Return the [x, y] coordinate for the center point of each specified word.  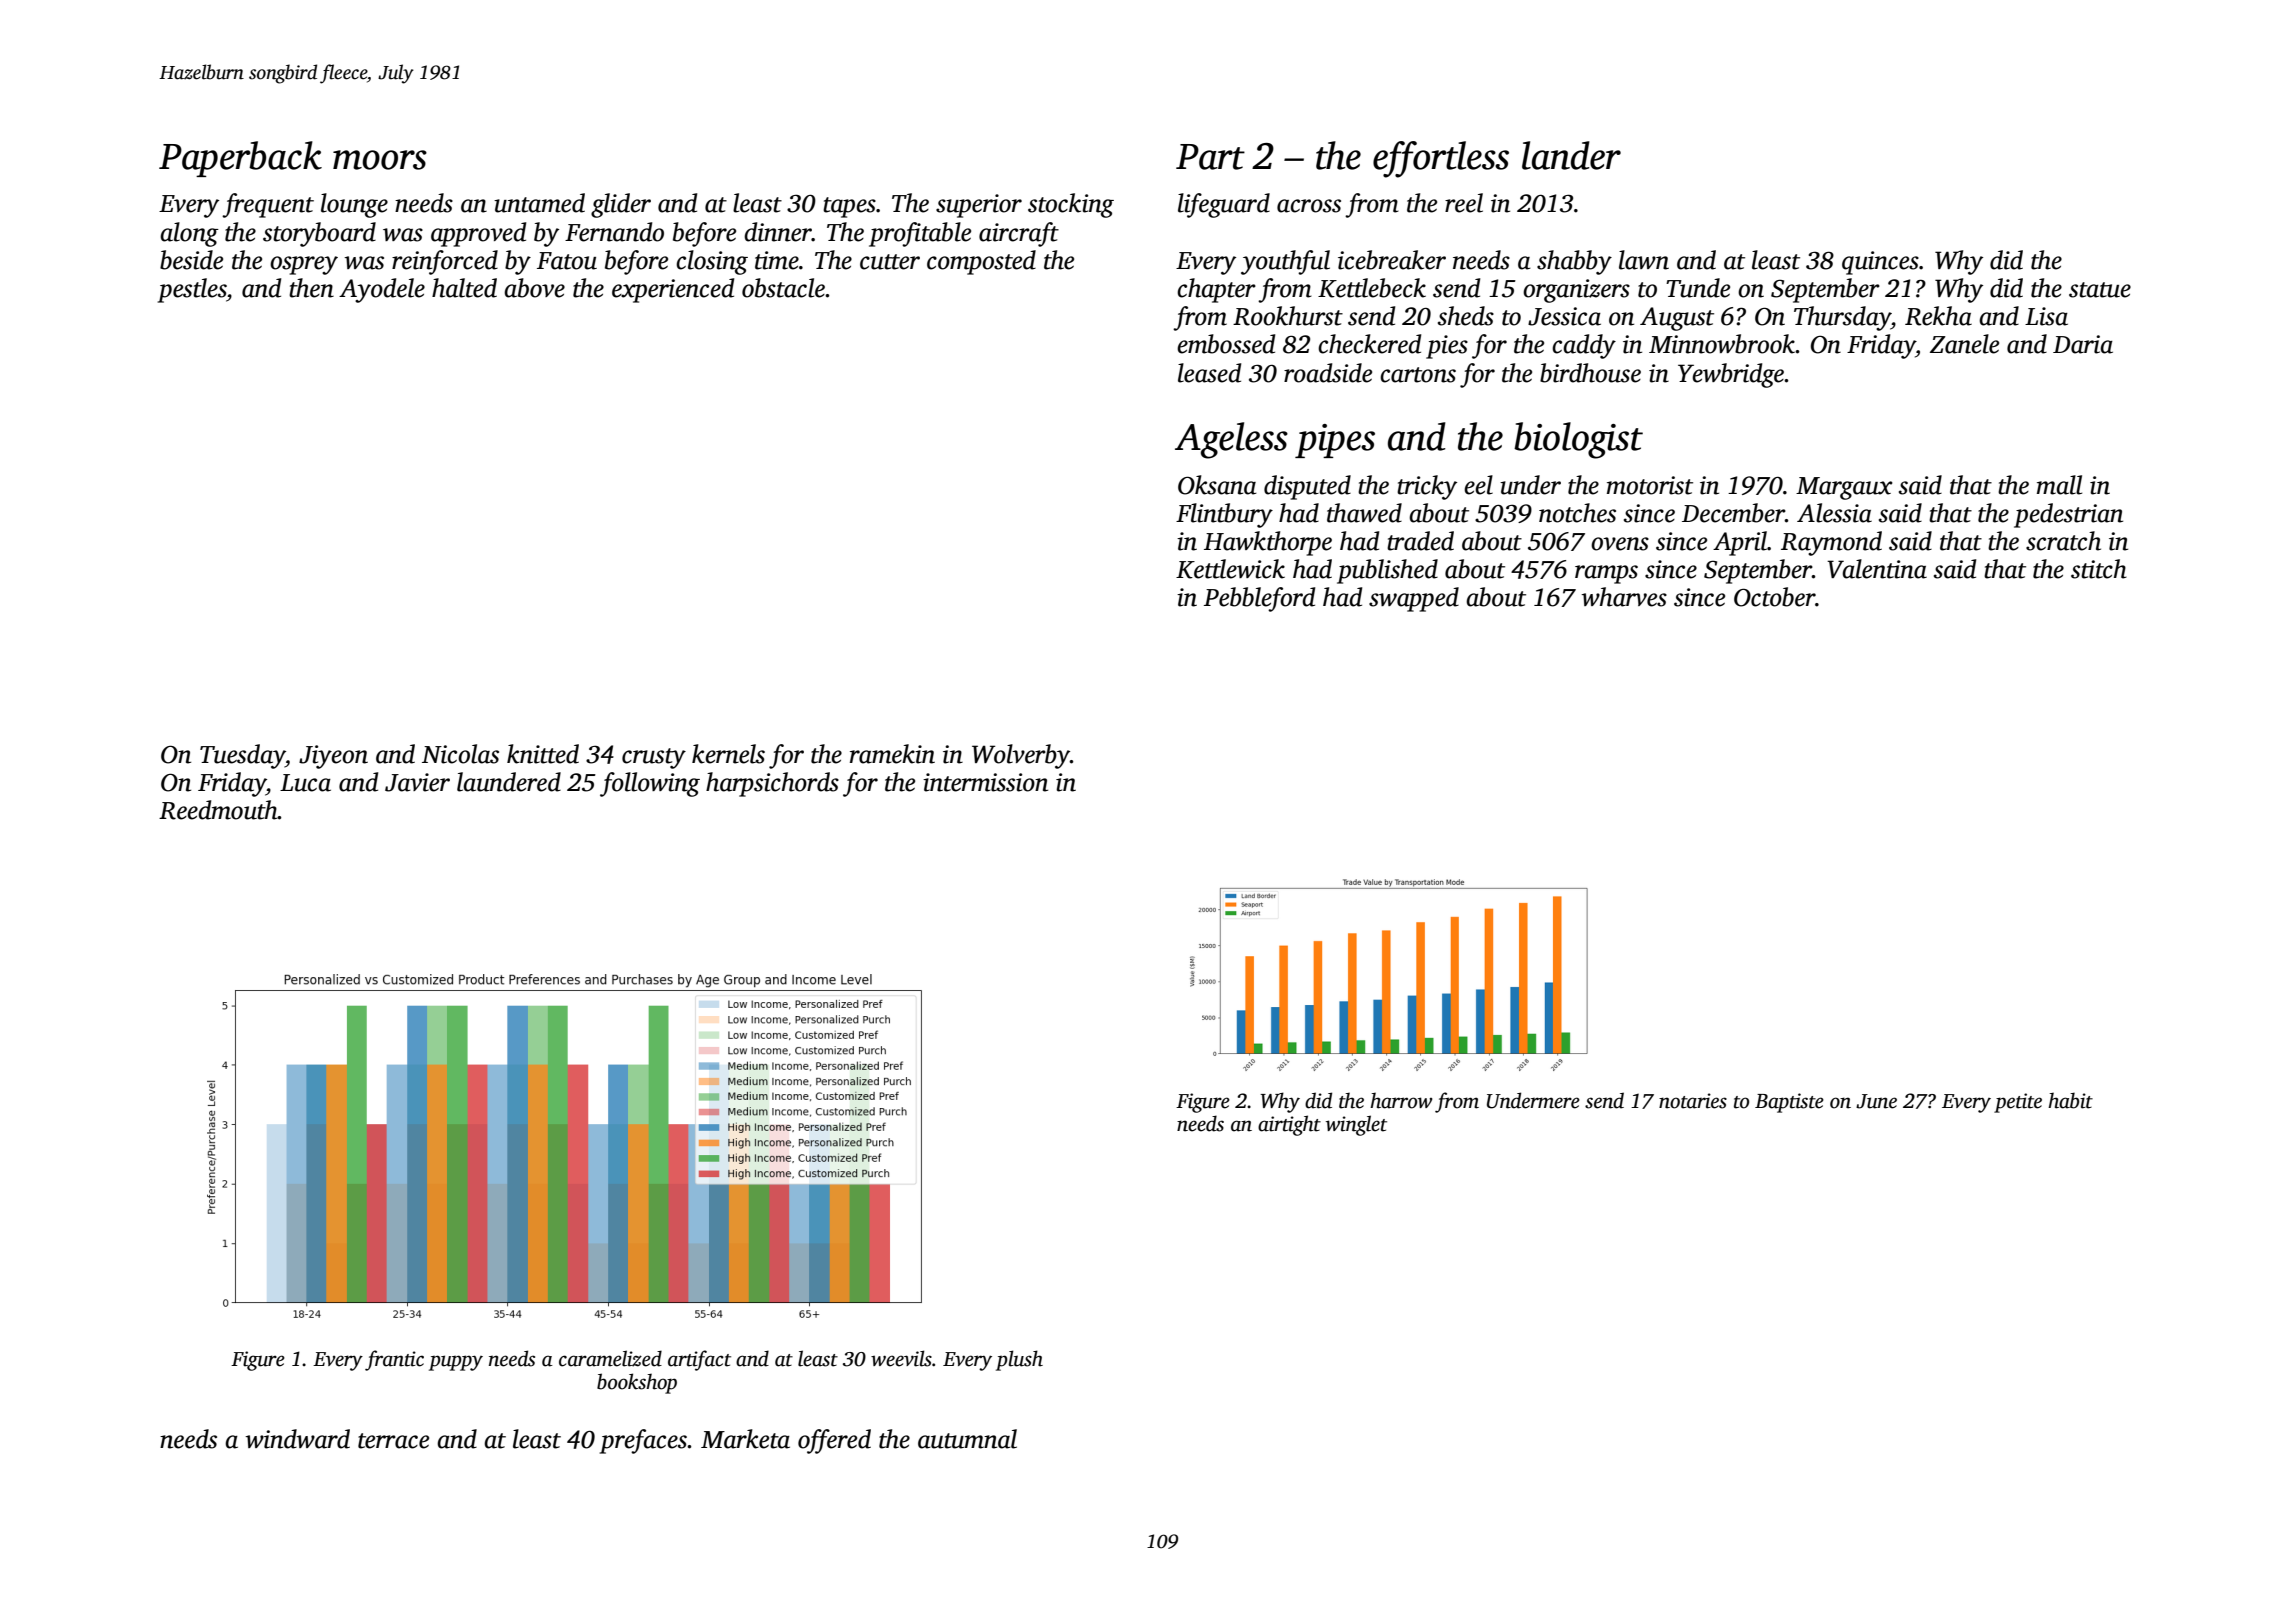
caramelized [610, 1358]
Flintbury [1224, 515]
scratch [2063, 541]
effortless [1441, 159]
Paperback [240, 159]
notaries [1693, 1101]
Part [1210, 157]
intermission [985, 782]
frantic [394, 1360]
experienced [673, 290]
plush [1019, 1360]
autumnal [967, 1439]
